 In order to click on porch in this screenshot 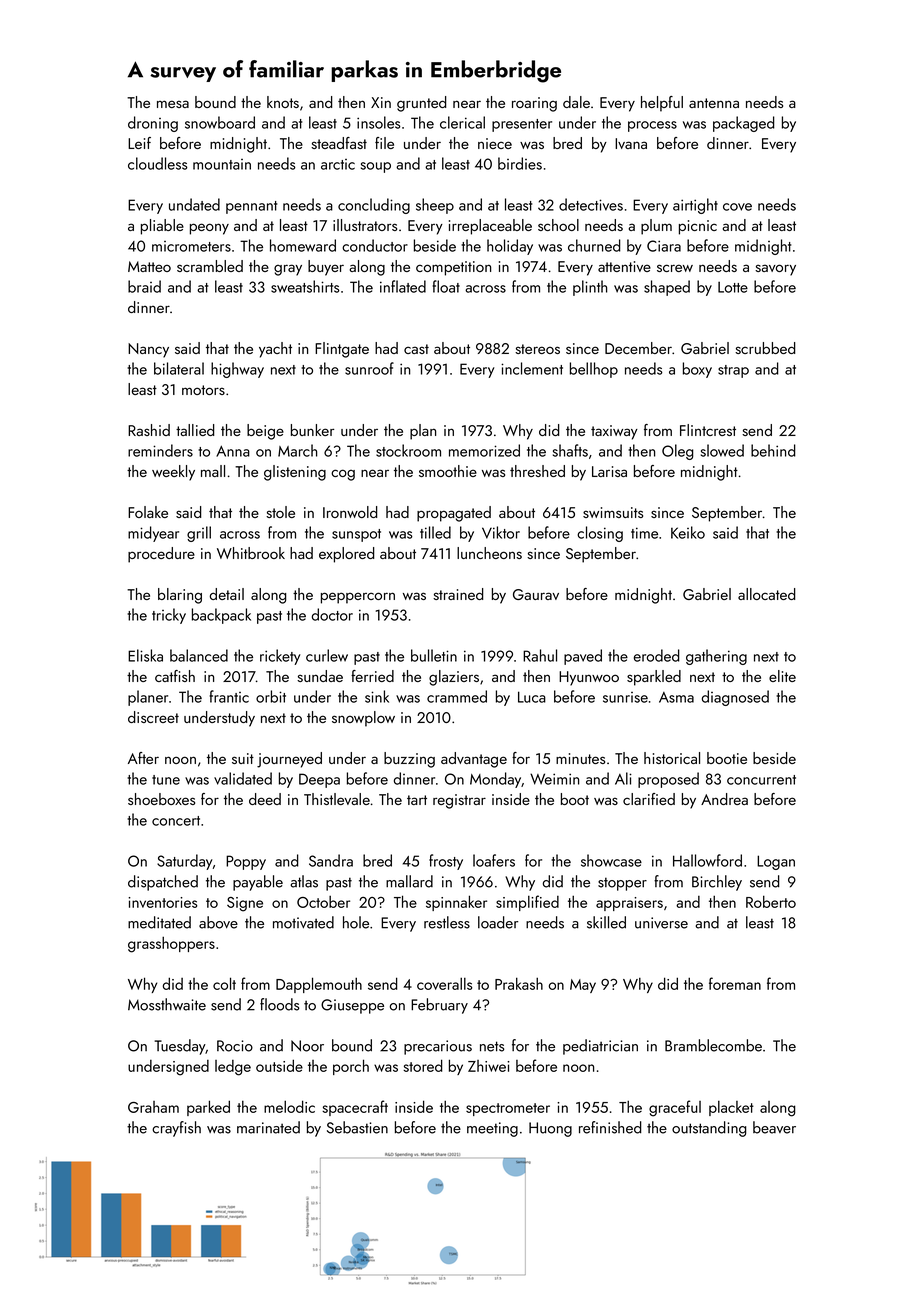, I will do `click(351, 1067)`.
